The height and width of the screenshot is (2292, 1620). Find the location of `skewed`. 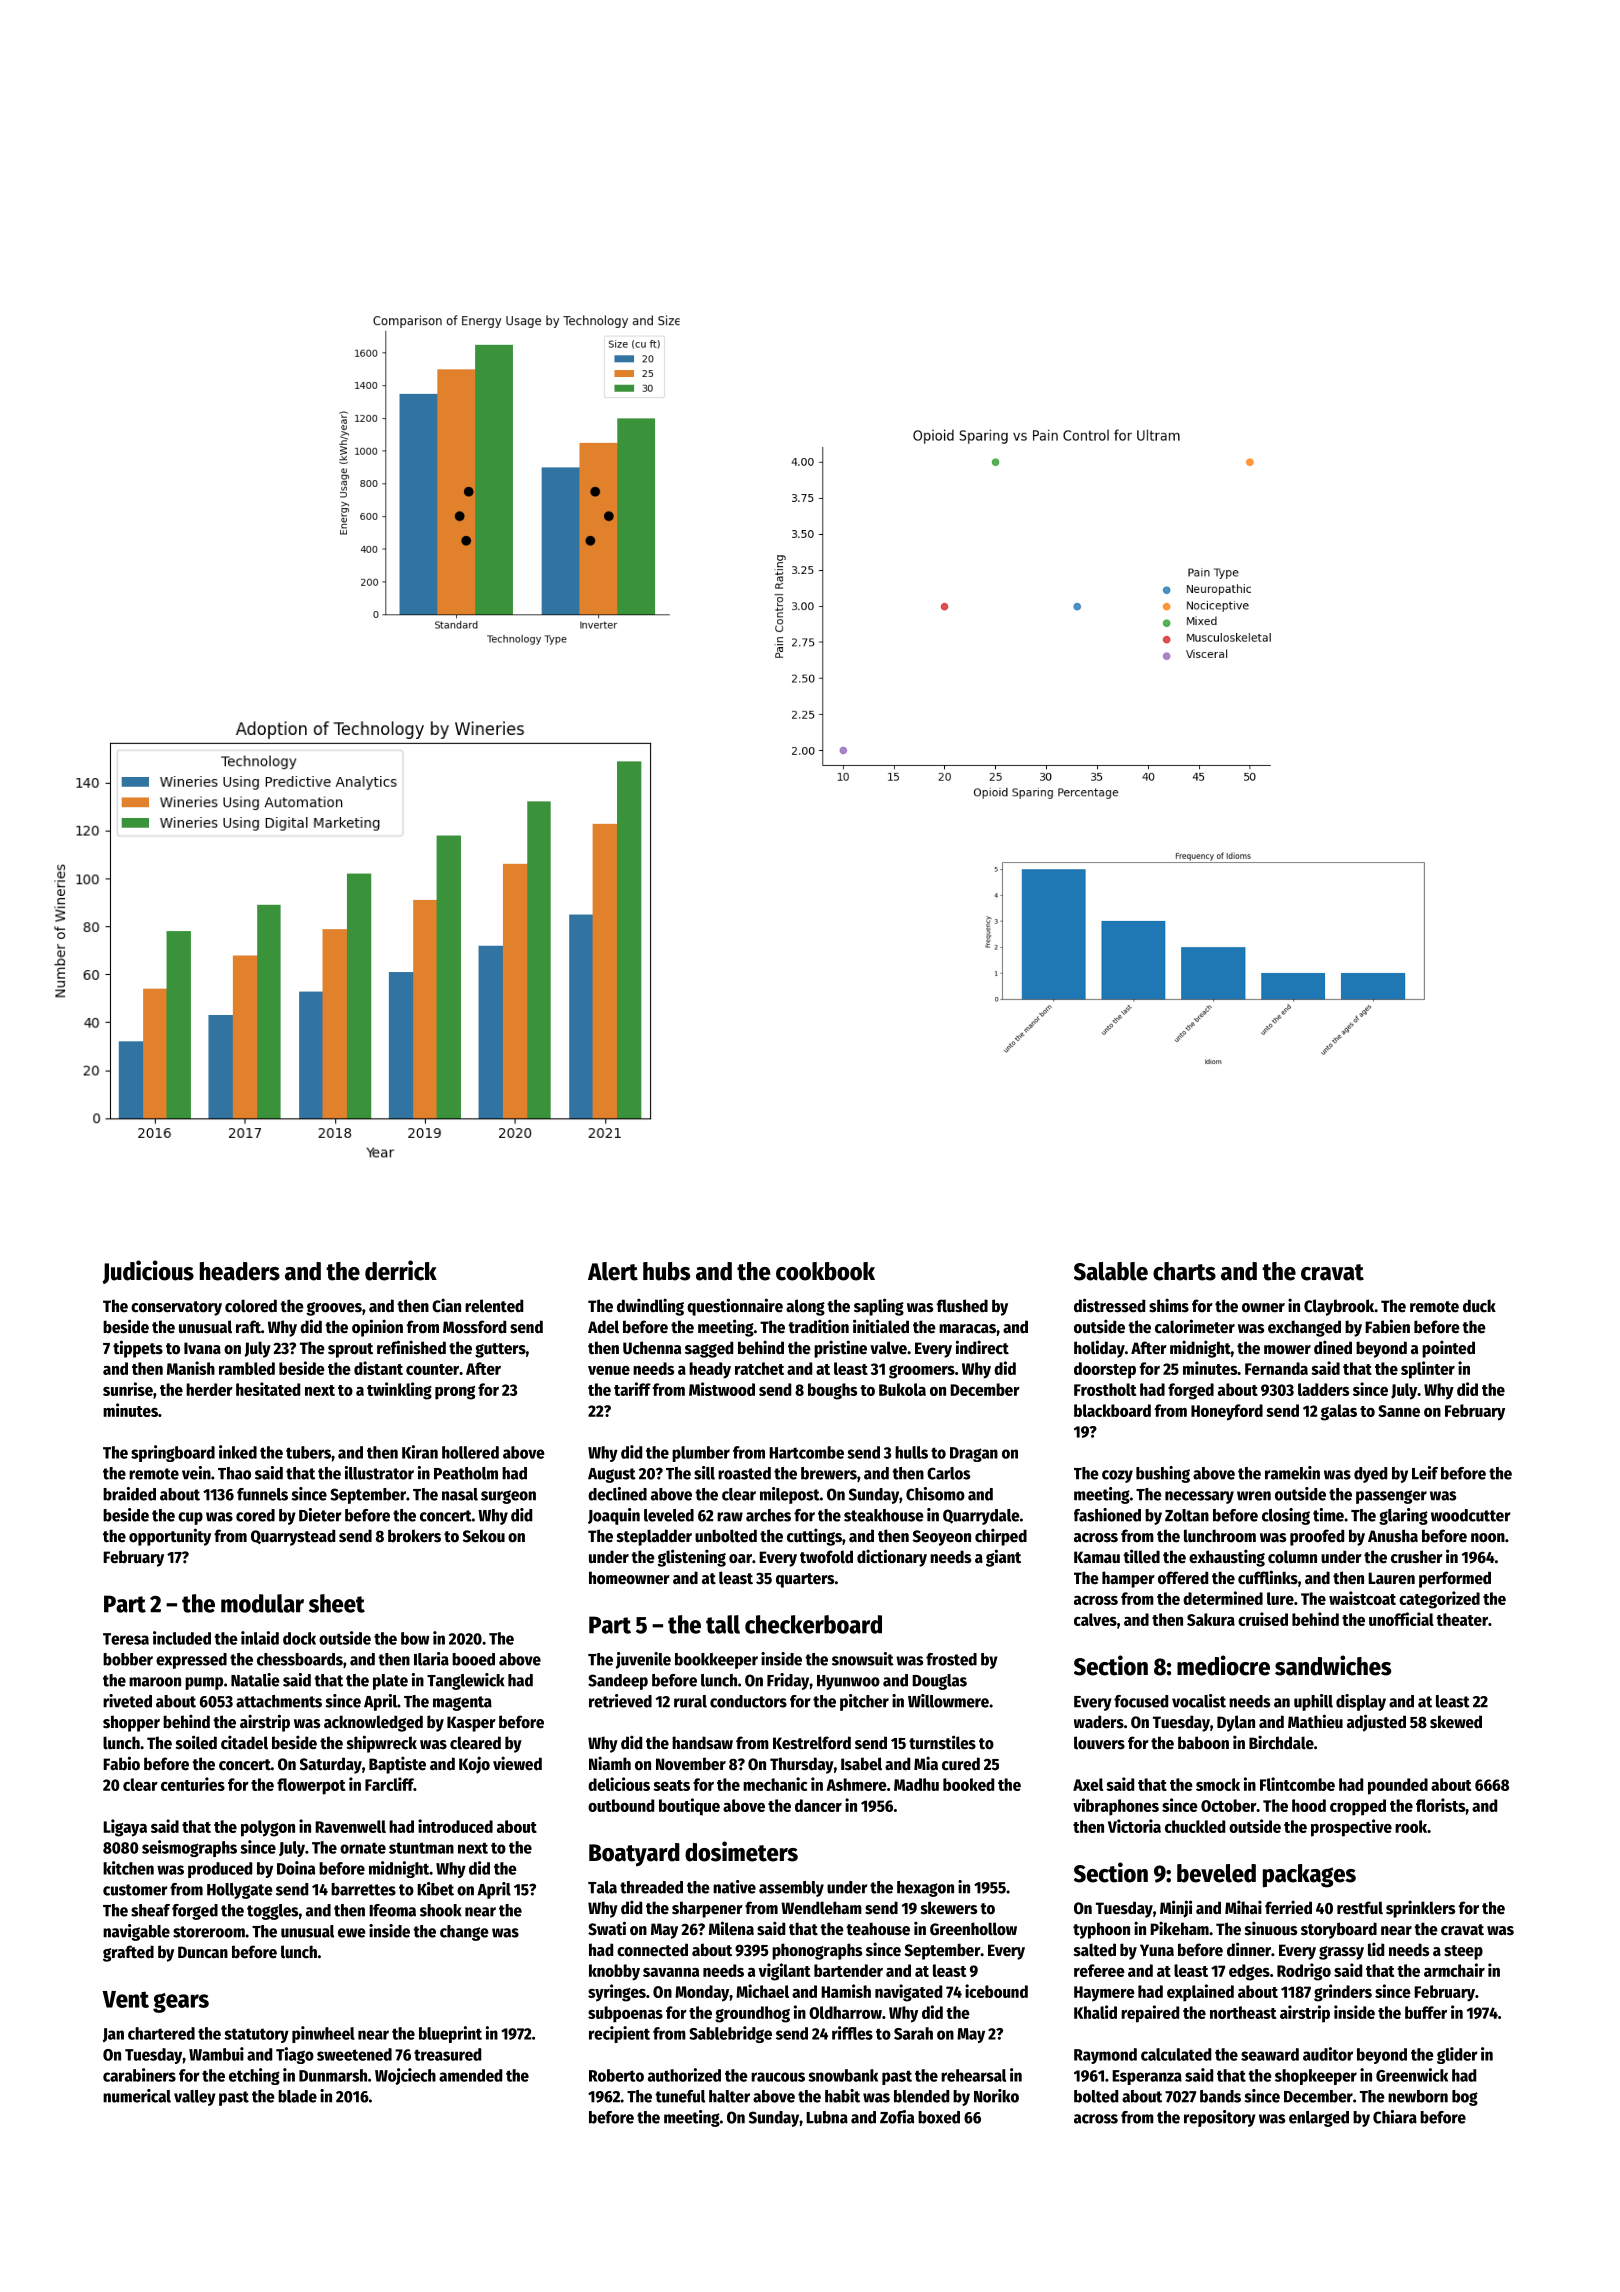

skewed is located at coordinates (1456, 1722).
